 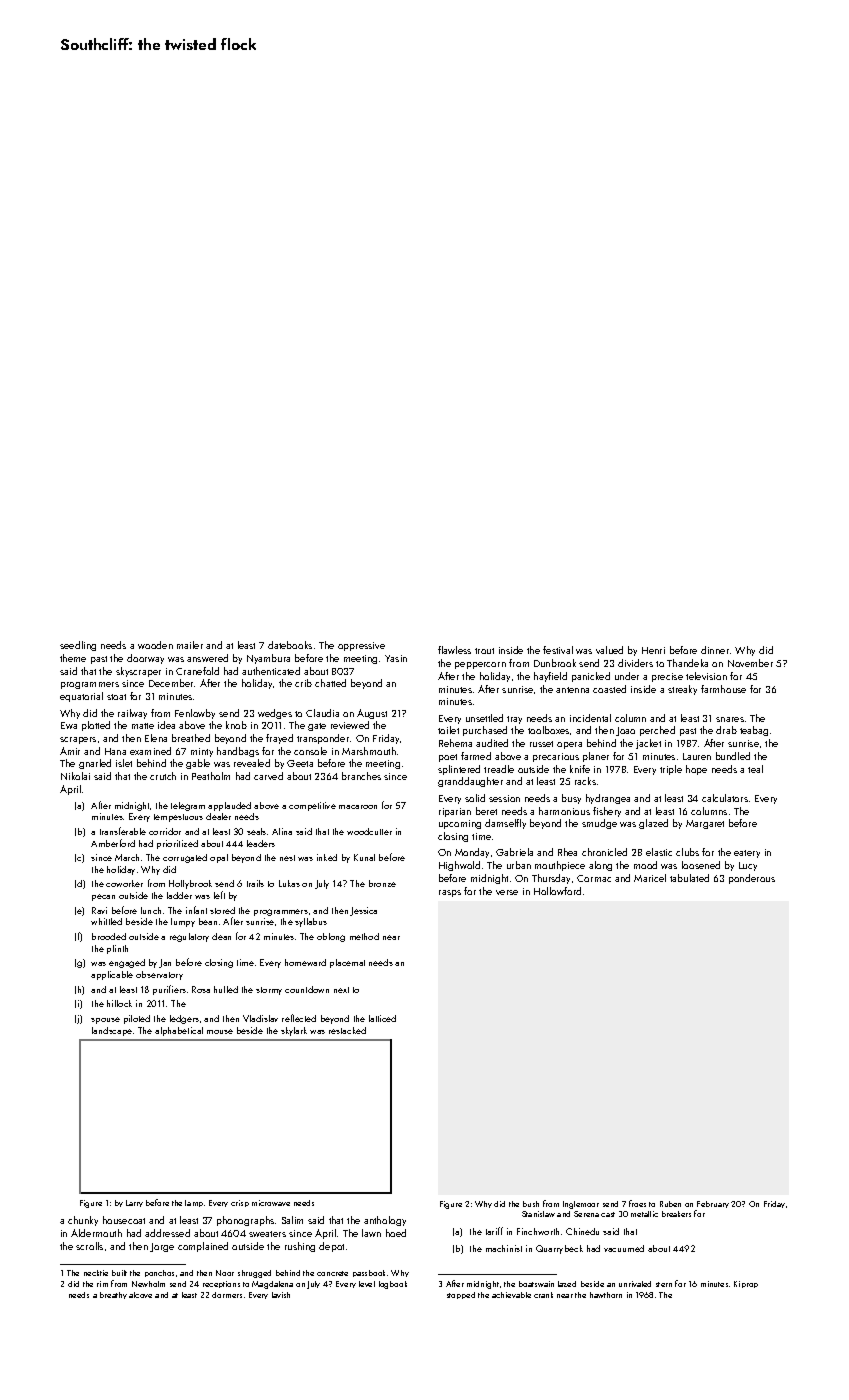 What do you see at coordinates (159, 975) in the page?
I see `observatory` at bounding box center [159, 975].
